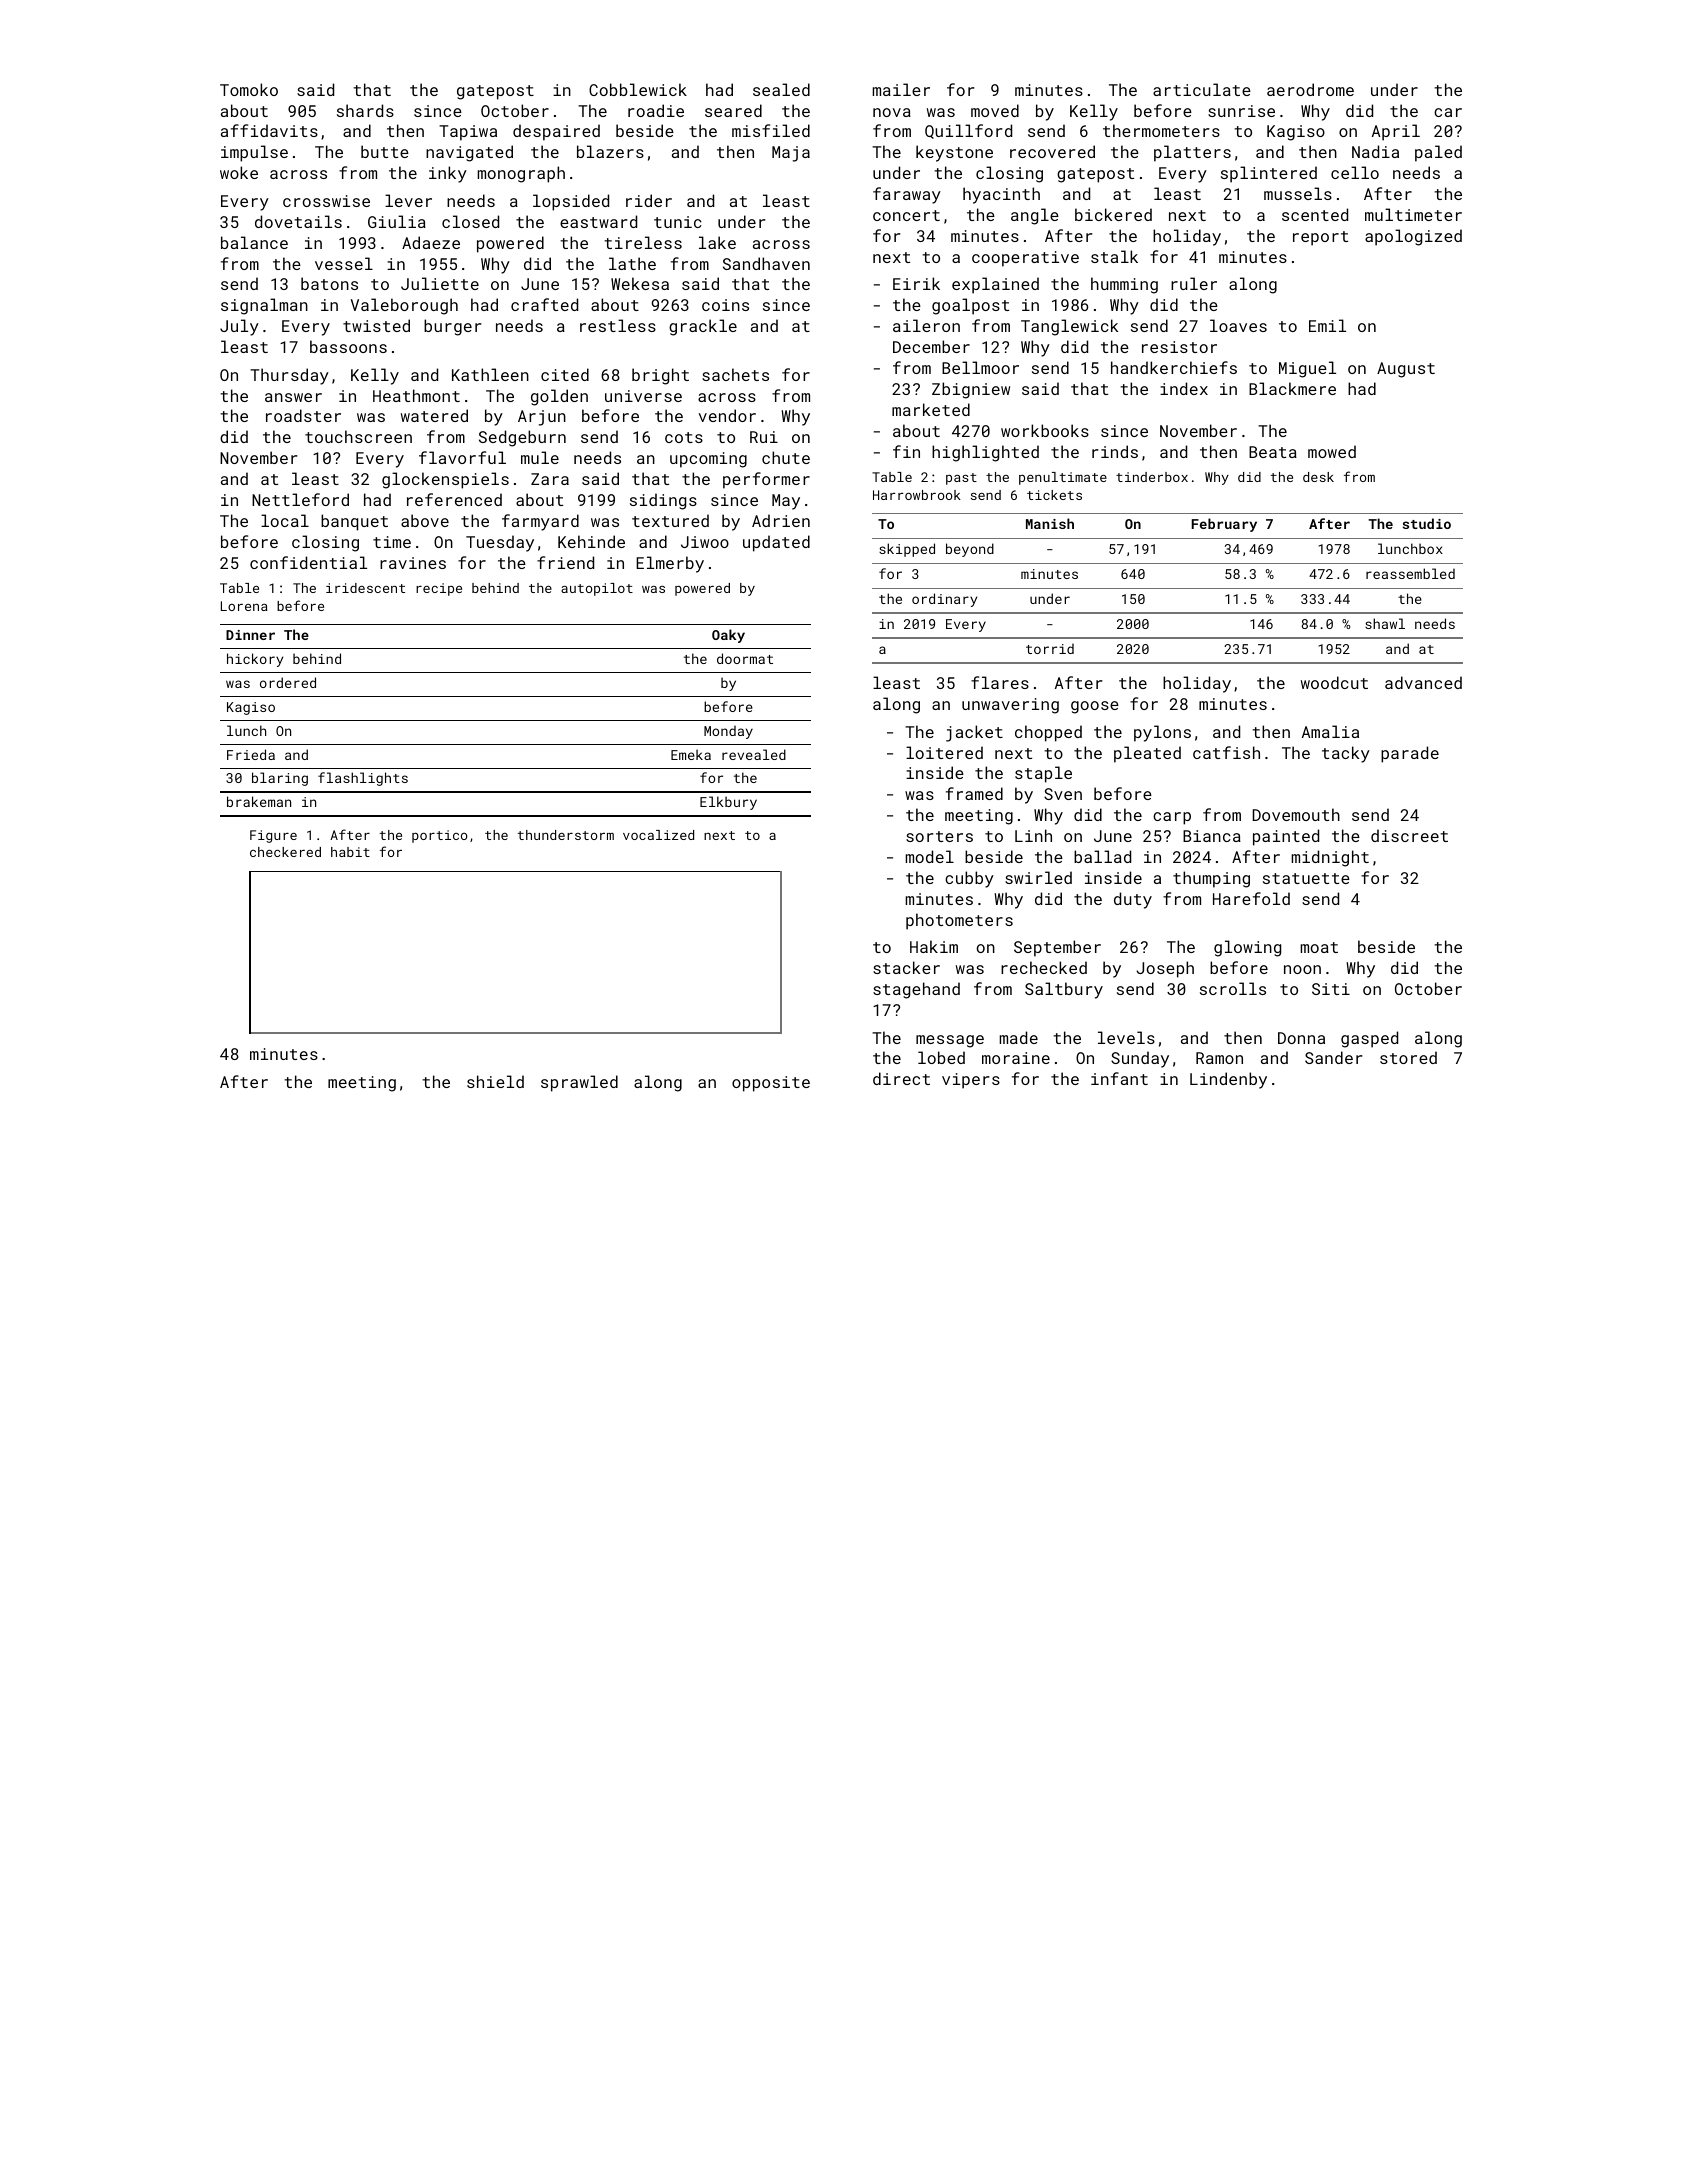 The width and height of the screenshot is (1683, 2178). I want to click on Bellmoor, so click(980, 367).
